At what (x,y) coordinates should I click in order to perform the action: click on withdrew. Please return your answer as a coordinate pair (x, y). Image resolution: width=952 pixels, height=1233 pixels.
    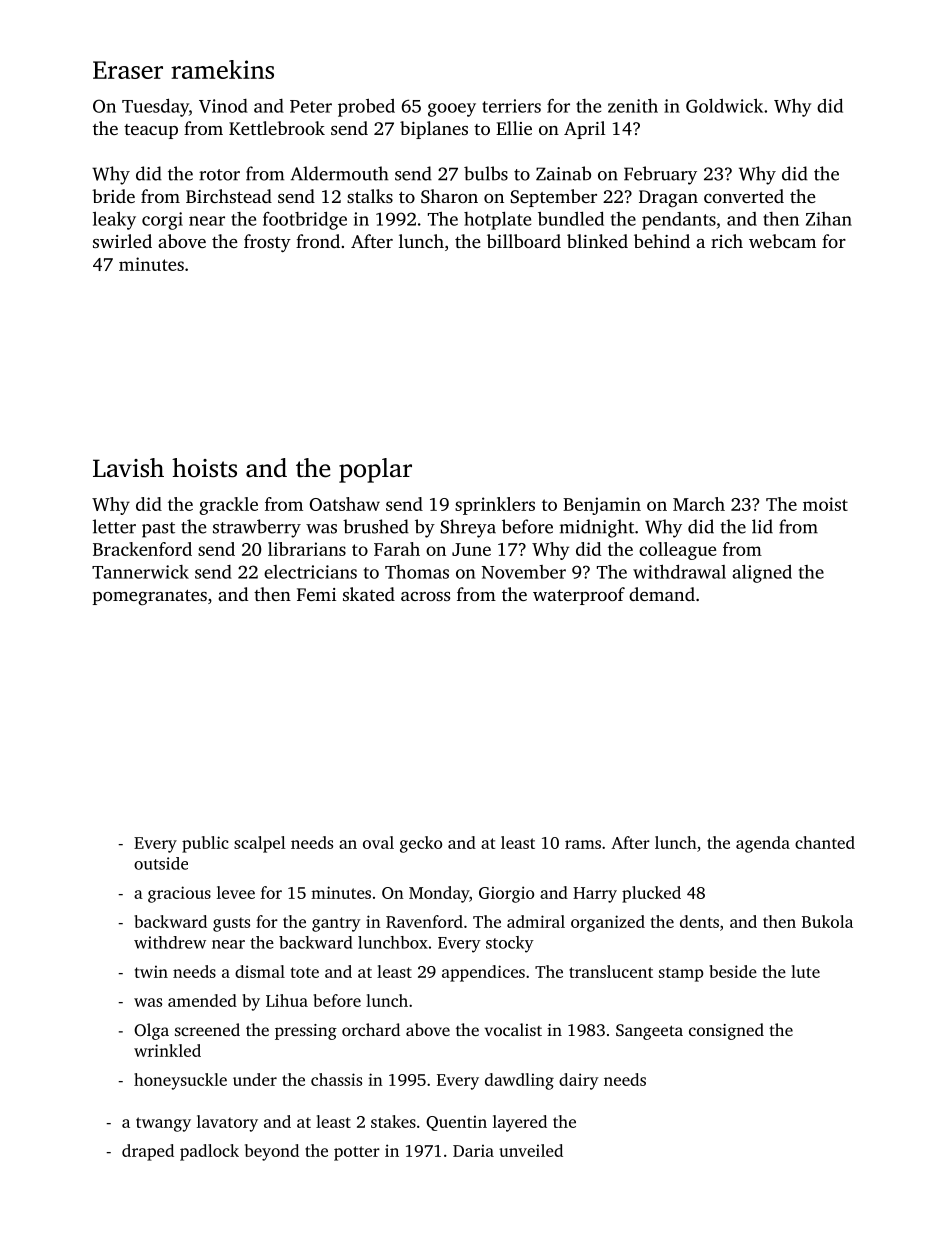
    Looking at the image, I should click on (170, 942).
